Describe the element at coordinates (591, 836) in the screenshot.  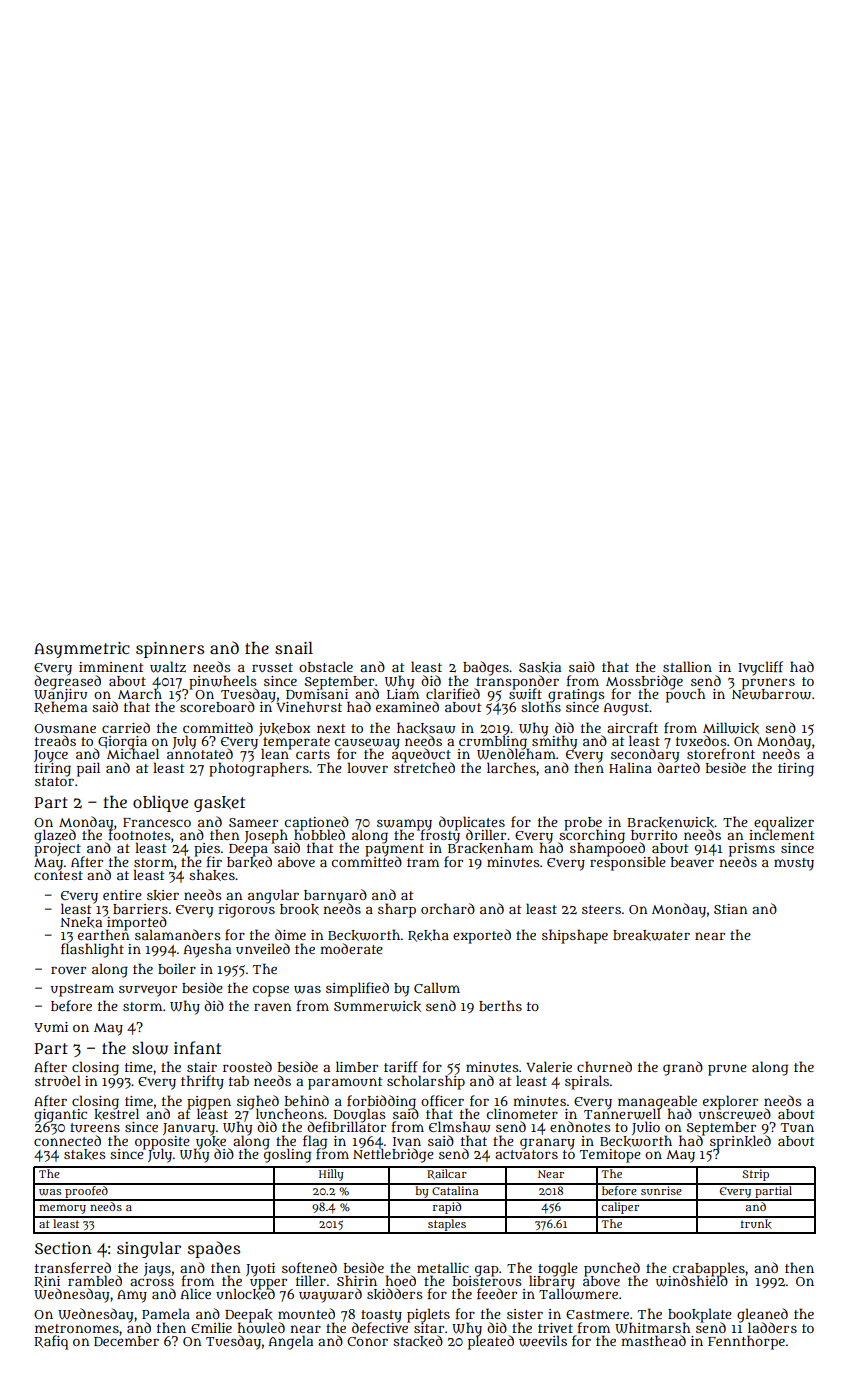
I see `scorching` at that location.
